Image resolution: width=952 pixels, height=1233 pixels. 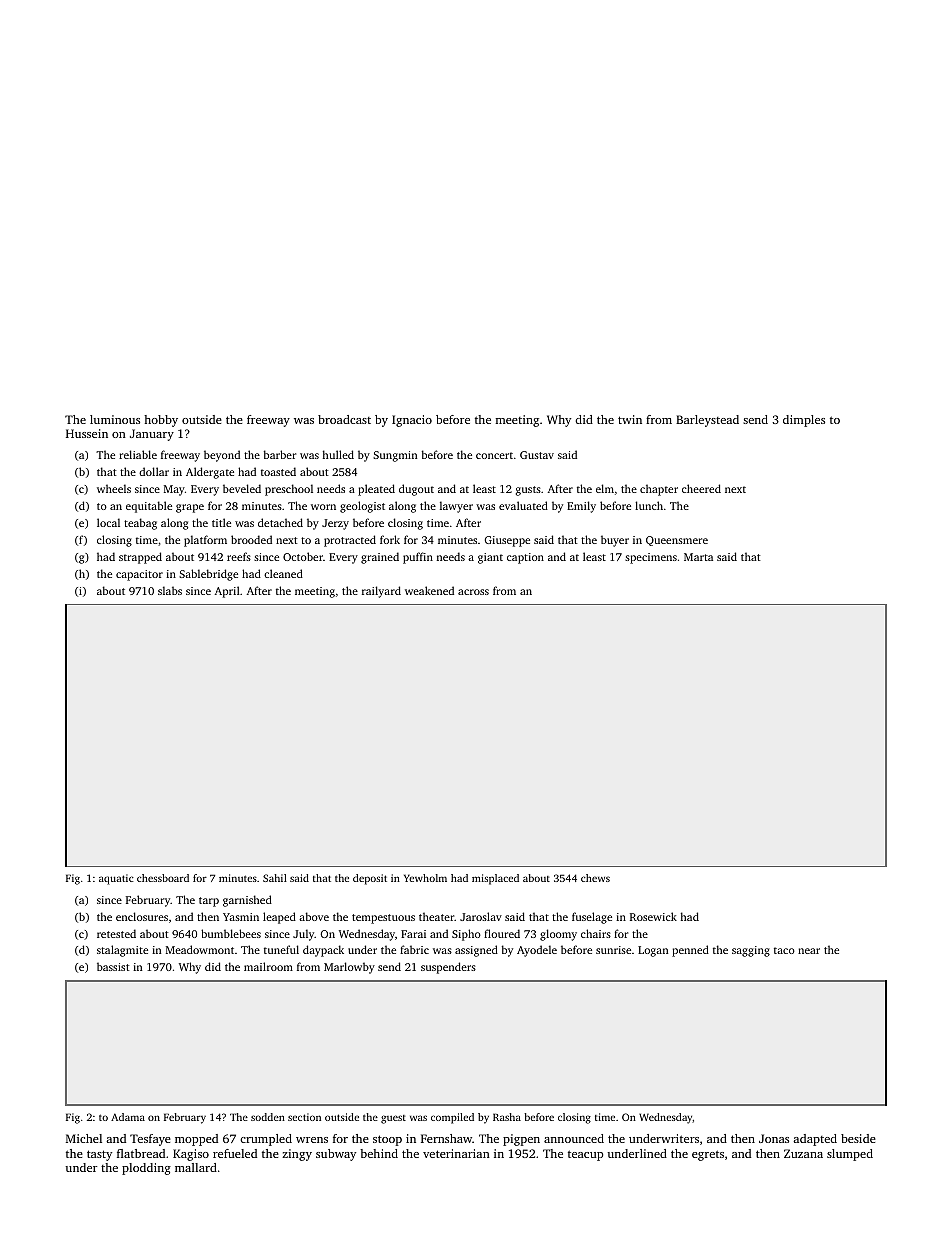 What do you see at coordinates (804, 421) in the page?
I see `dimples` at bounding box center [804, 421].
